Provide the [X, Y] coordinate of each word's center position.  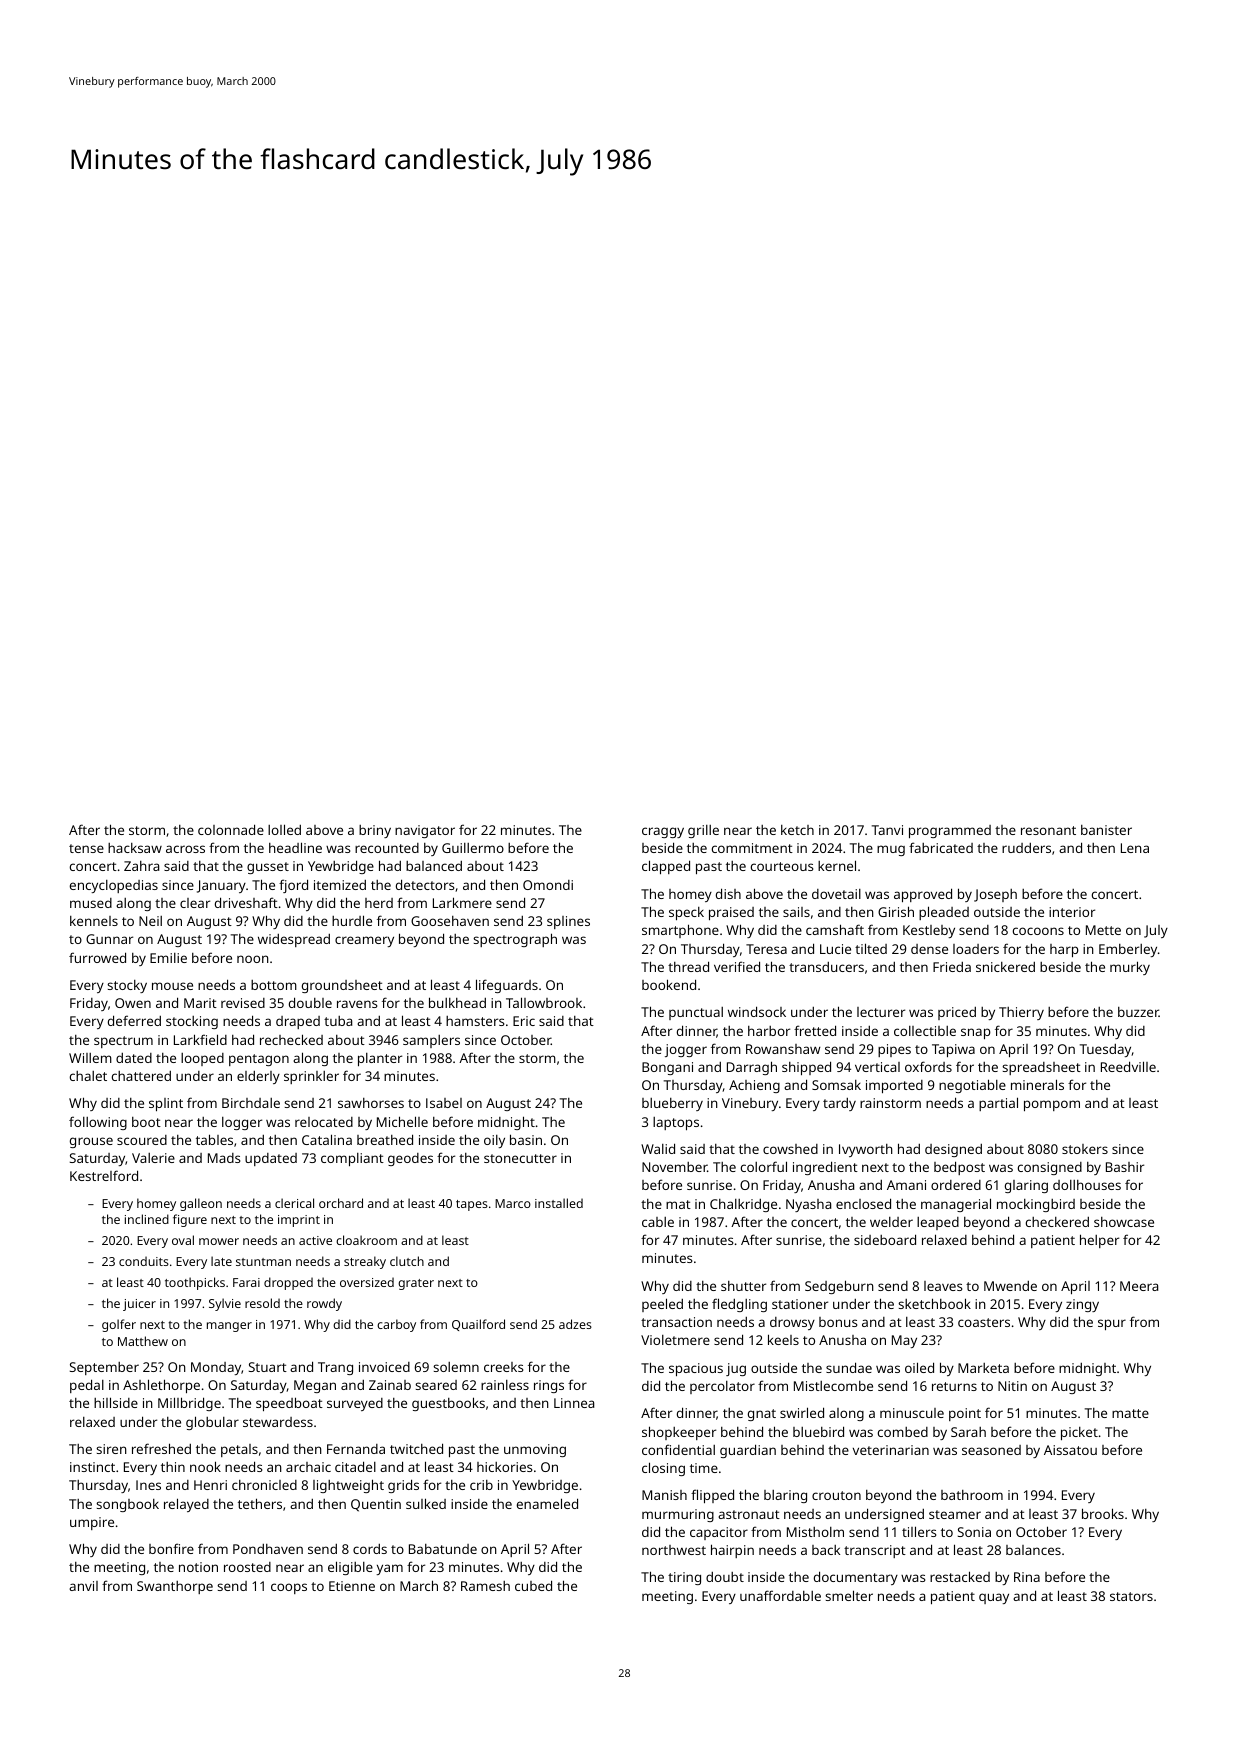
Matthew [143, 1341]
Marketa [983, 1368]
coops [289, 1588]
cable [658, 1222]
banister [1106, 830]
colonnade [231, 829]
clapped [666, 867]
